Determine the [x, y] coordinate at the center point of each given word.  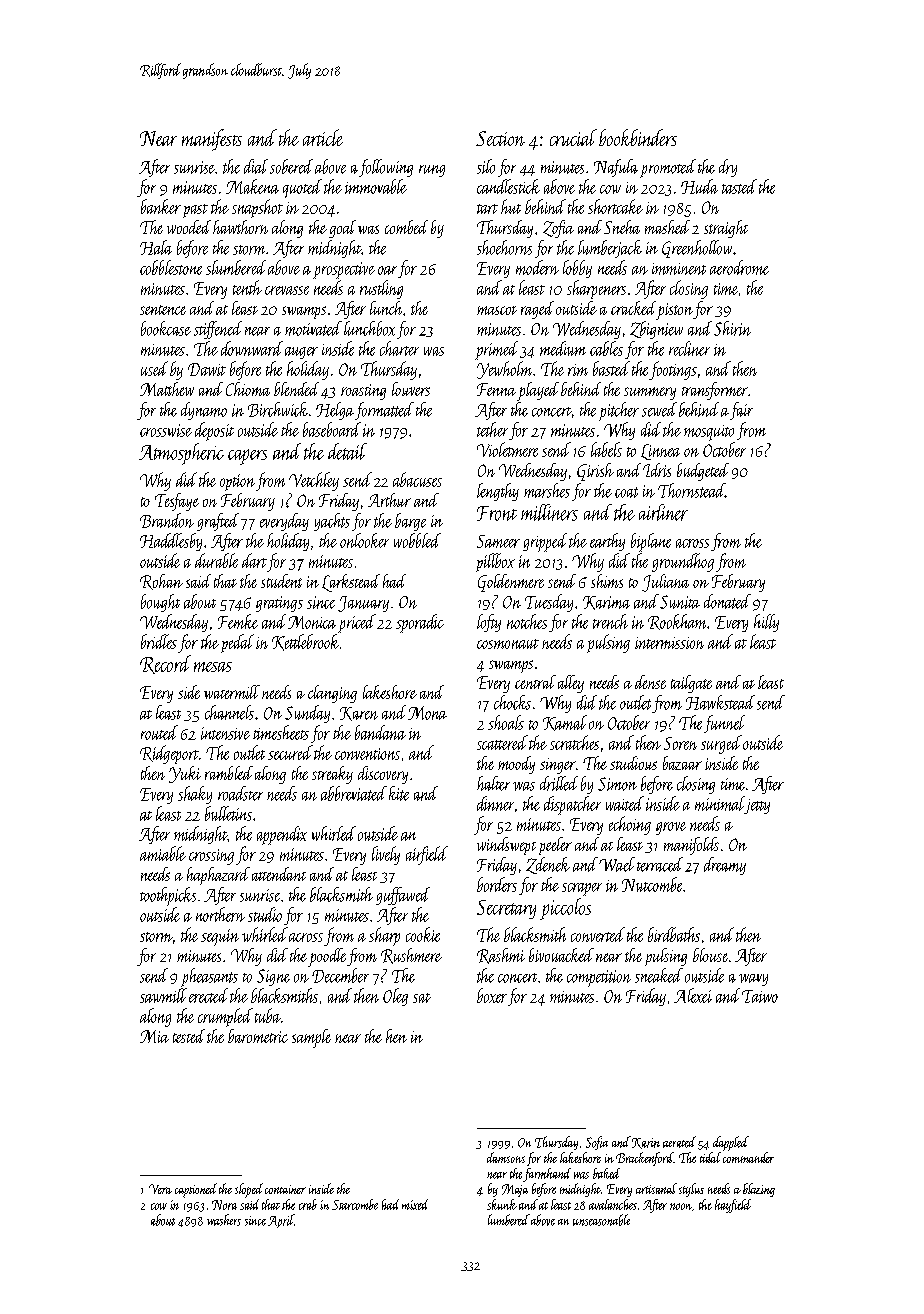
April [281, 1221]
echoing [630, 825]
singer [558, 766]
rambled [229, 773]
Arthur [389, 500]
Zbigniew [656, 330]
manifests [212, 140]
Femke [238, 621]
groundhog [683, 562]
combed [406, 227]
